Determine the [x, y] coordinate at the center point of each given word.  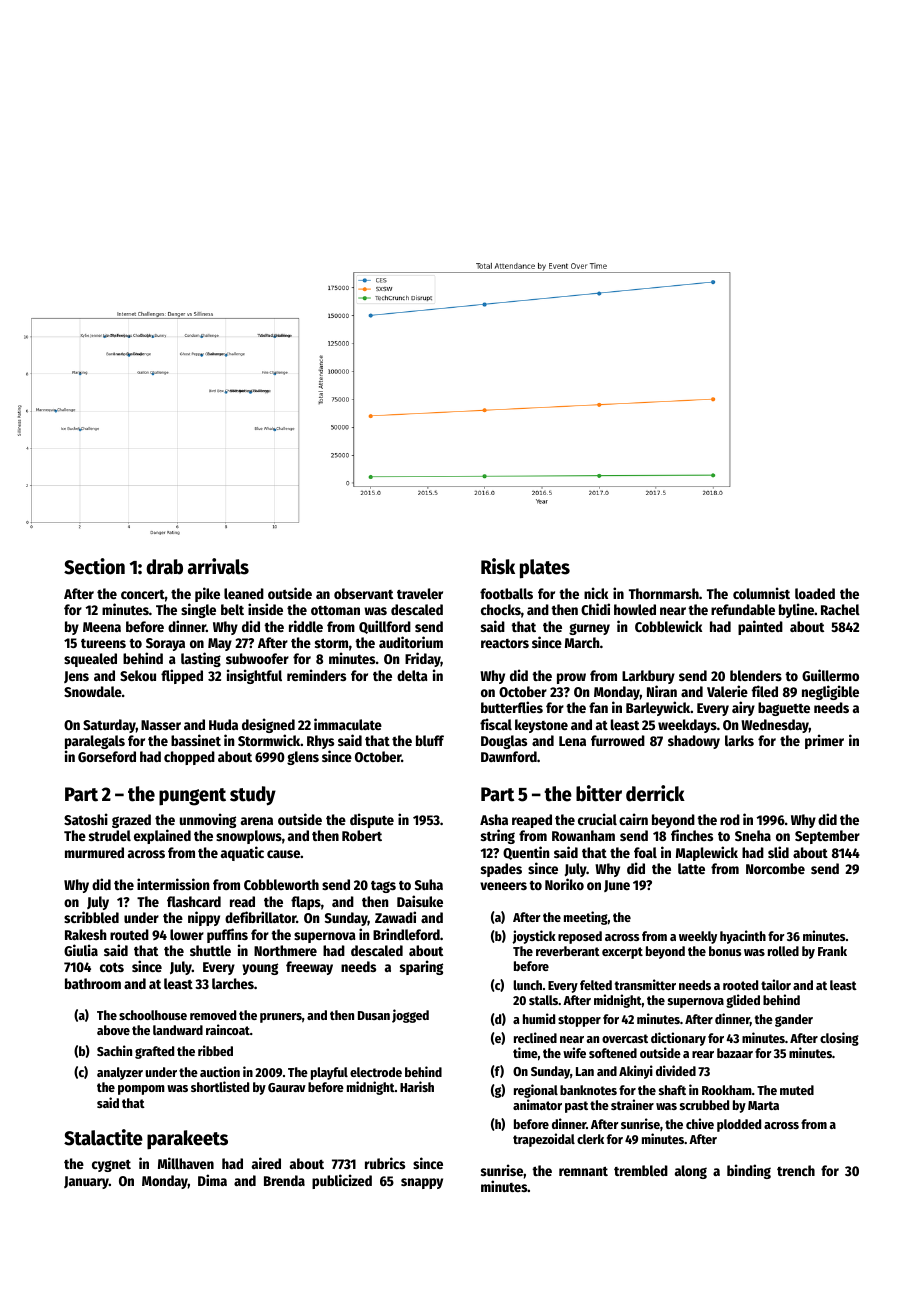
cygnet [111, 1165]
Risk [498, 566]
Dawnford [509, 756]
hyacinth [743, 937]
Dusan [374, 1015]
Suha [429, 884]
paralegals [95, 743]
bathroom [93, 983]
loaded [815, 593]
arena [257, 821]
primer [824, 741]
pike [207, 594]
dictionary [678, 1039]
